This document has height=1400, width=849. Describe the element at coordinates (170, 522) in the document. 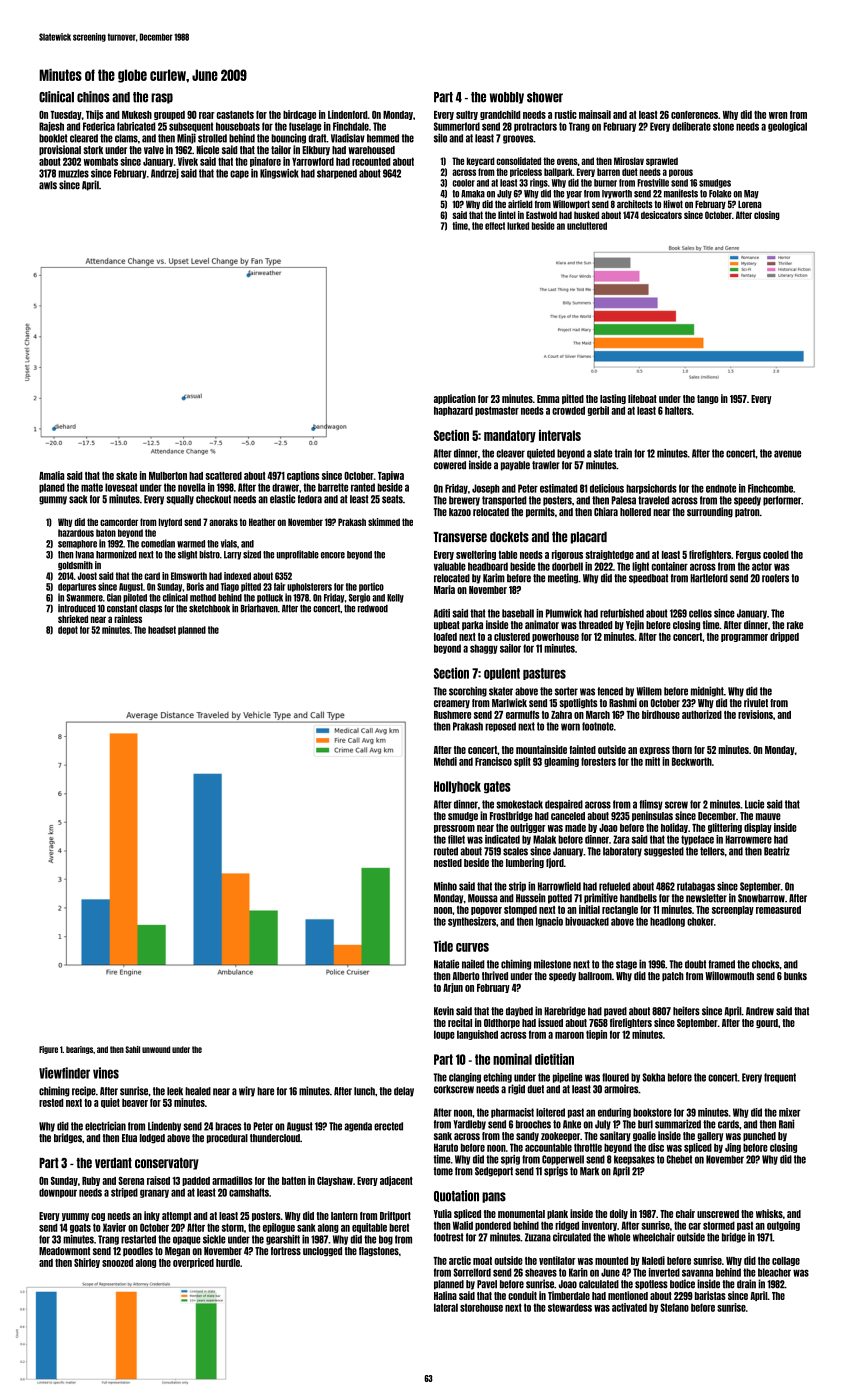

I see `Ivyford` at that location.
